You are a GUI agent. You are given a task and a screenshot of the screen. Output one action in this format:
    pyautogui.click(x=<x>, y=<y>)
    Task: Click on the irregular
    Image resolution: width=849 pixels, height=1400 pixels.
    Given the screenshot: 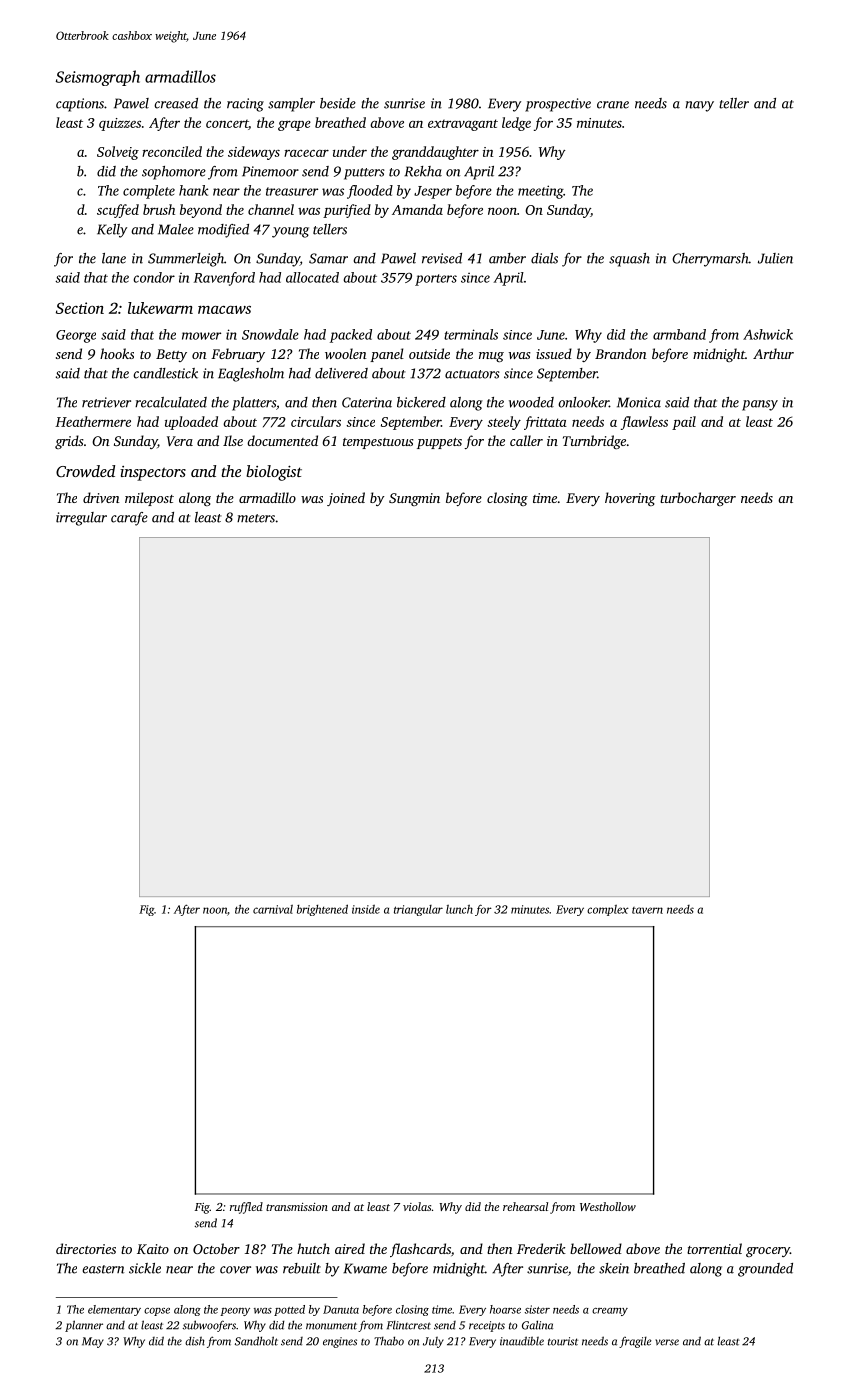 What is the action you would take?
    pyautogui.click(x=81, y=519)
